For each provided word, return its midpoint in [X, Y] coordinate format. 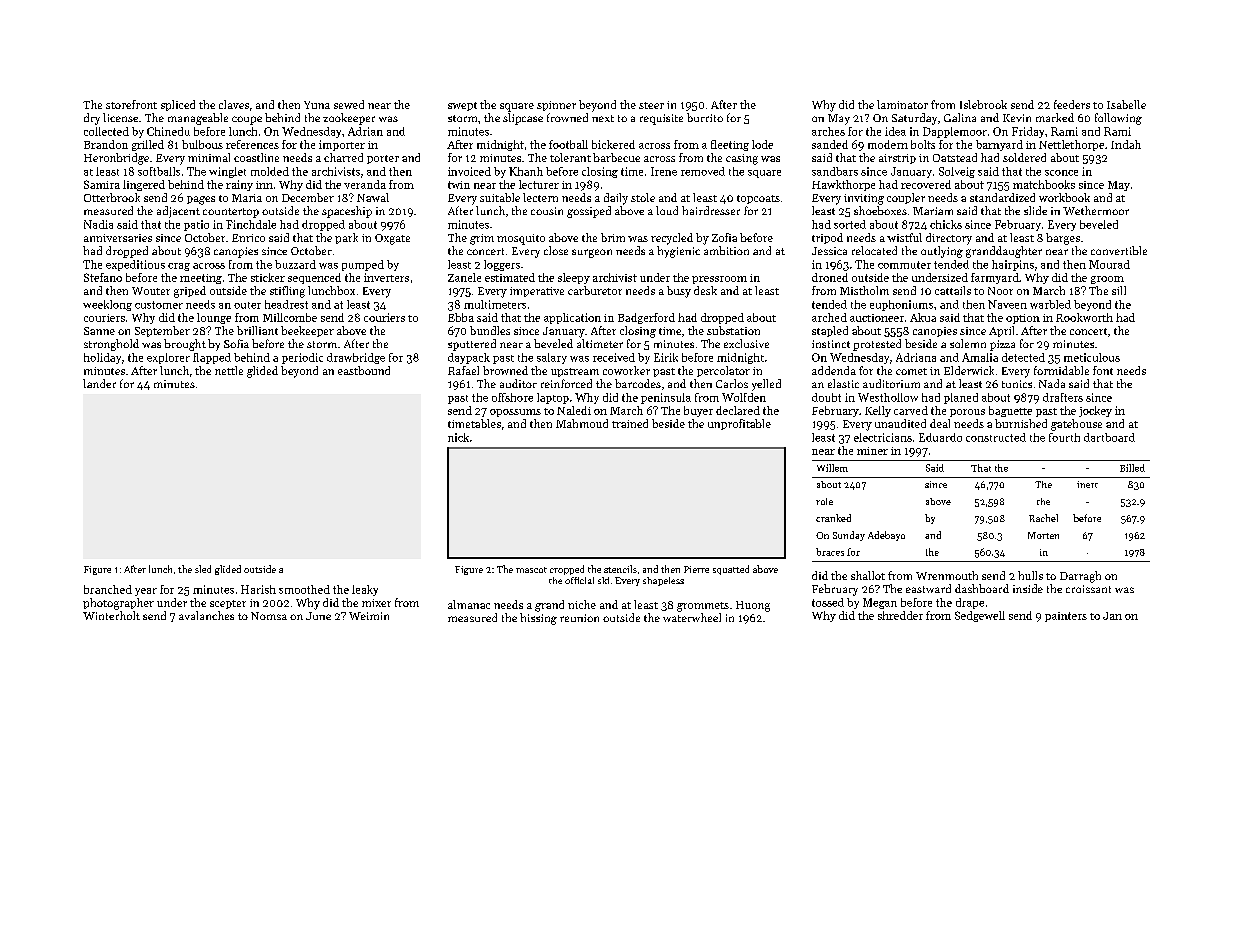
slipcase [523, 119]
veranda [365, 184]
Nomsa [269, 616]
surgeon [592, 253]
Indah [1126, 144]
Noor [1000, 291]
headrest [286, 304]
